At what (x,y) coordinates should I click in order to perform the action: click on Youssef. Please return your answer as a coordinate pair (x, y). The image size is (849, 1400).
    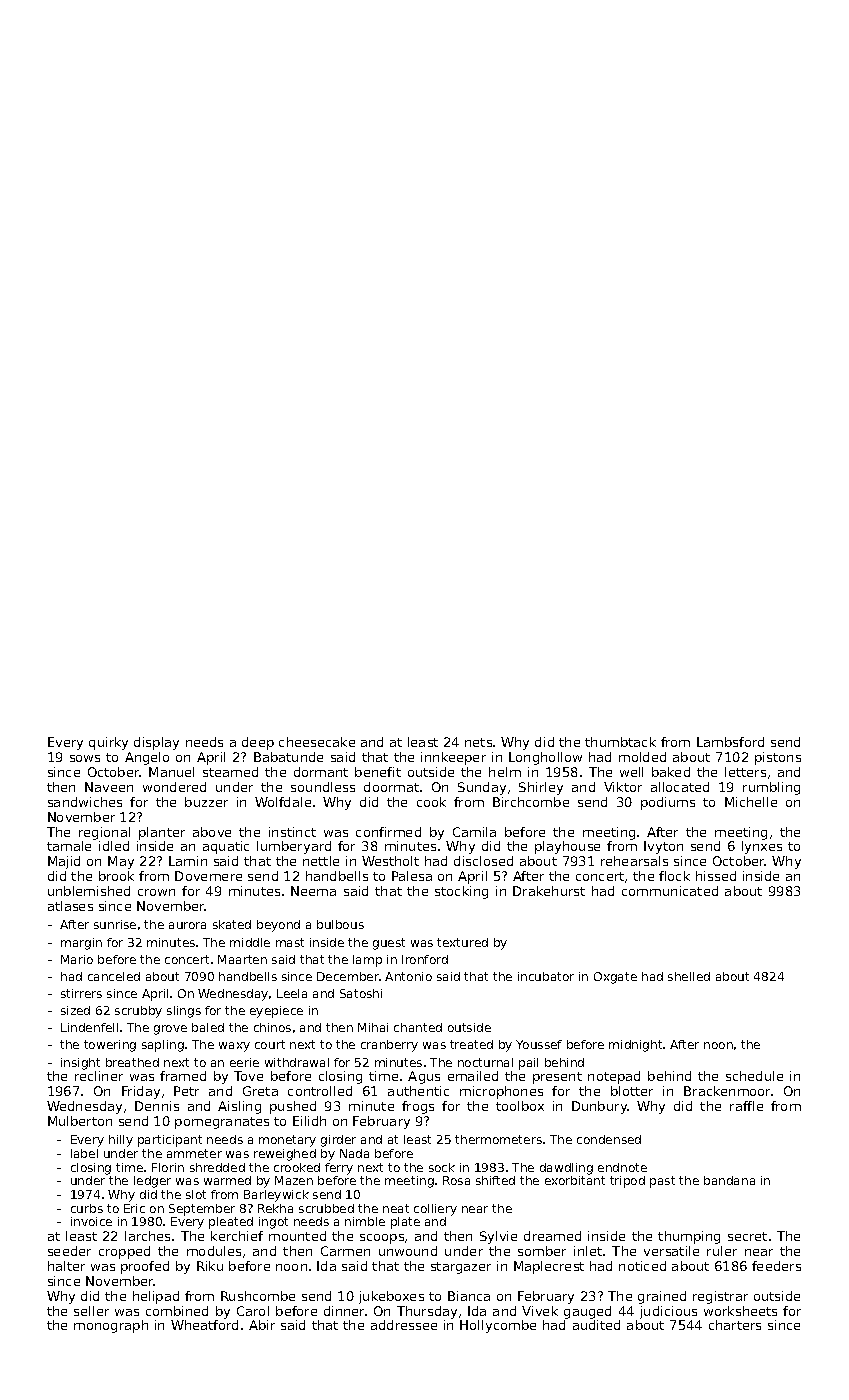
    Looking at the image, I should click on (539, 1044).
